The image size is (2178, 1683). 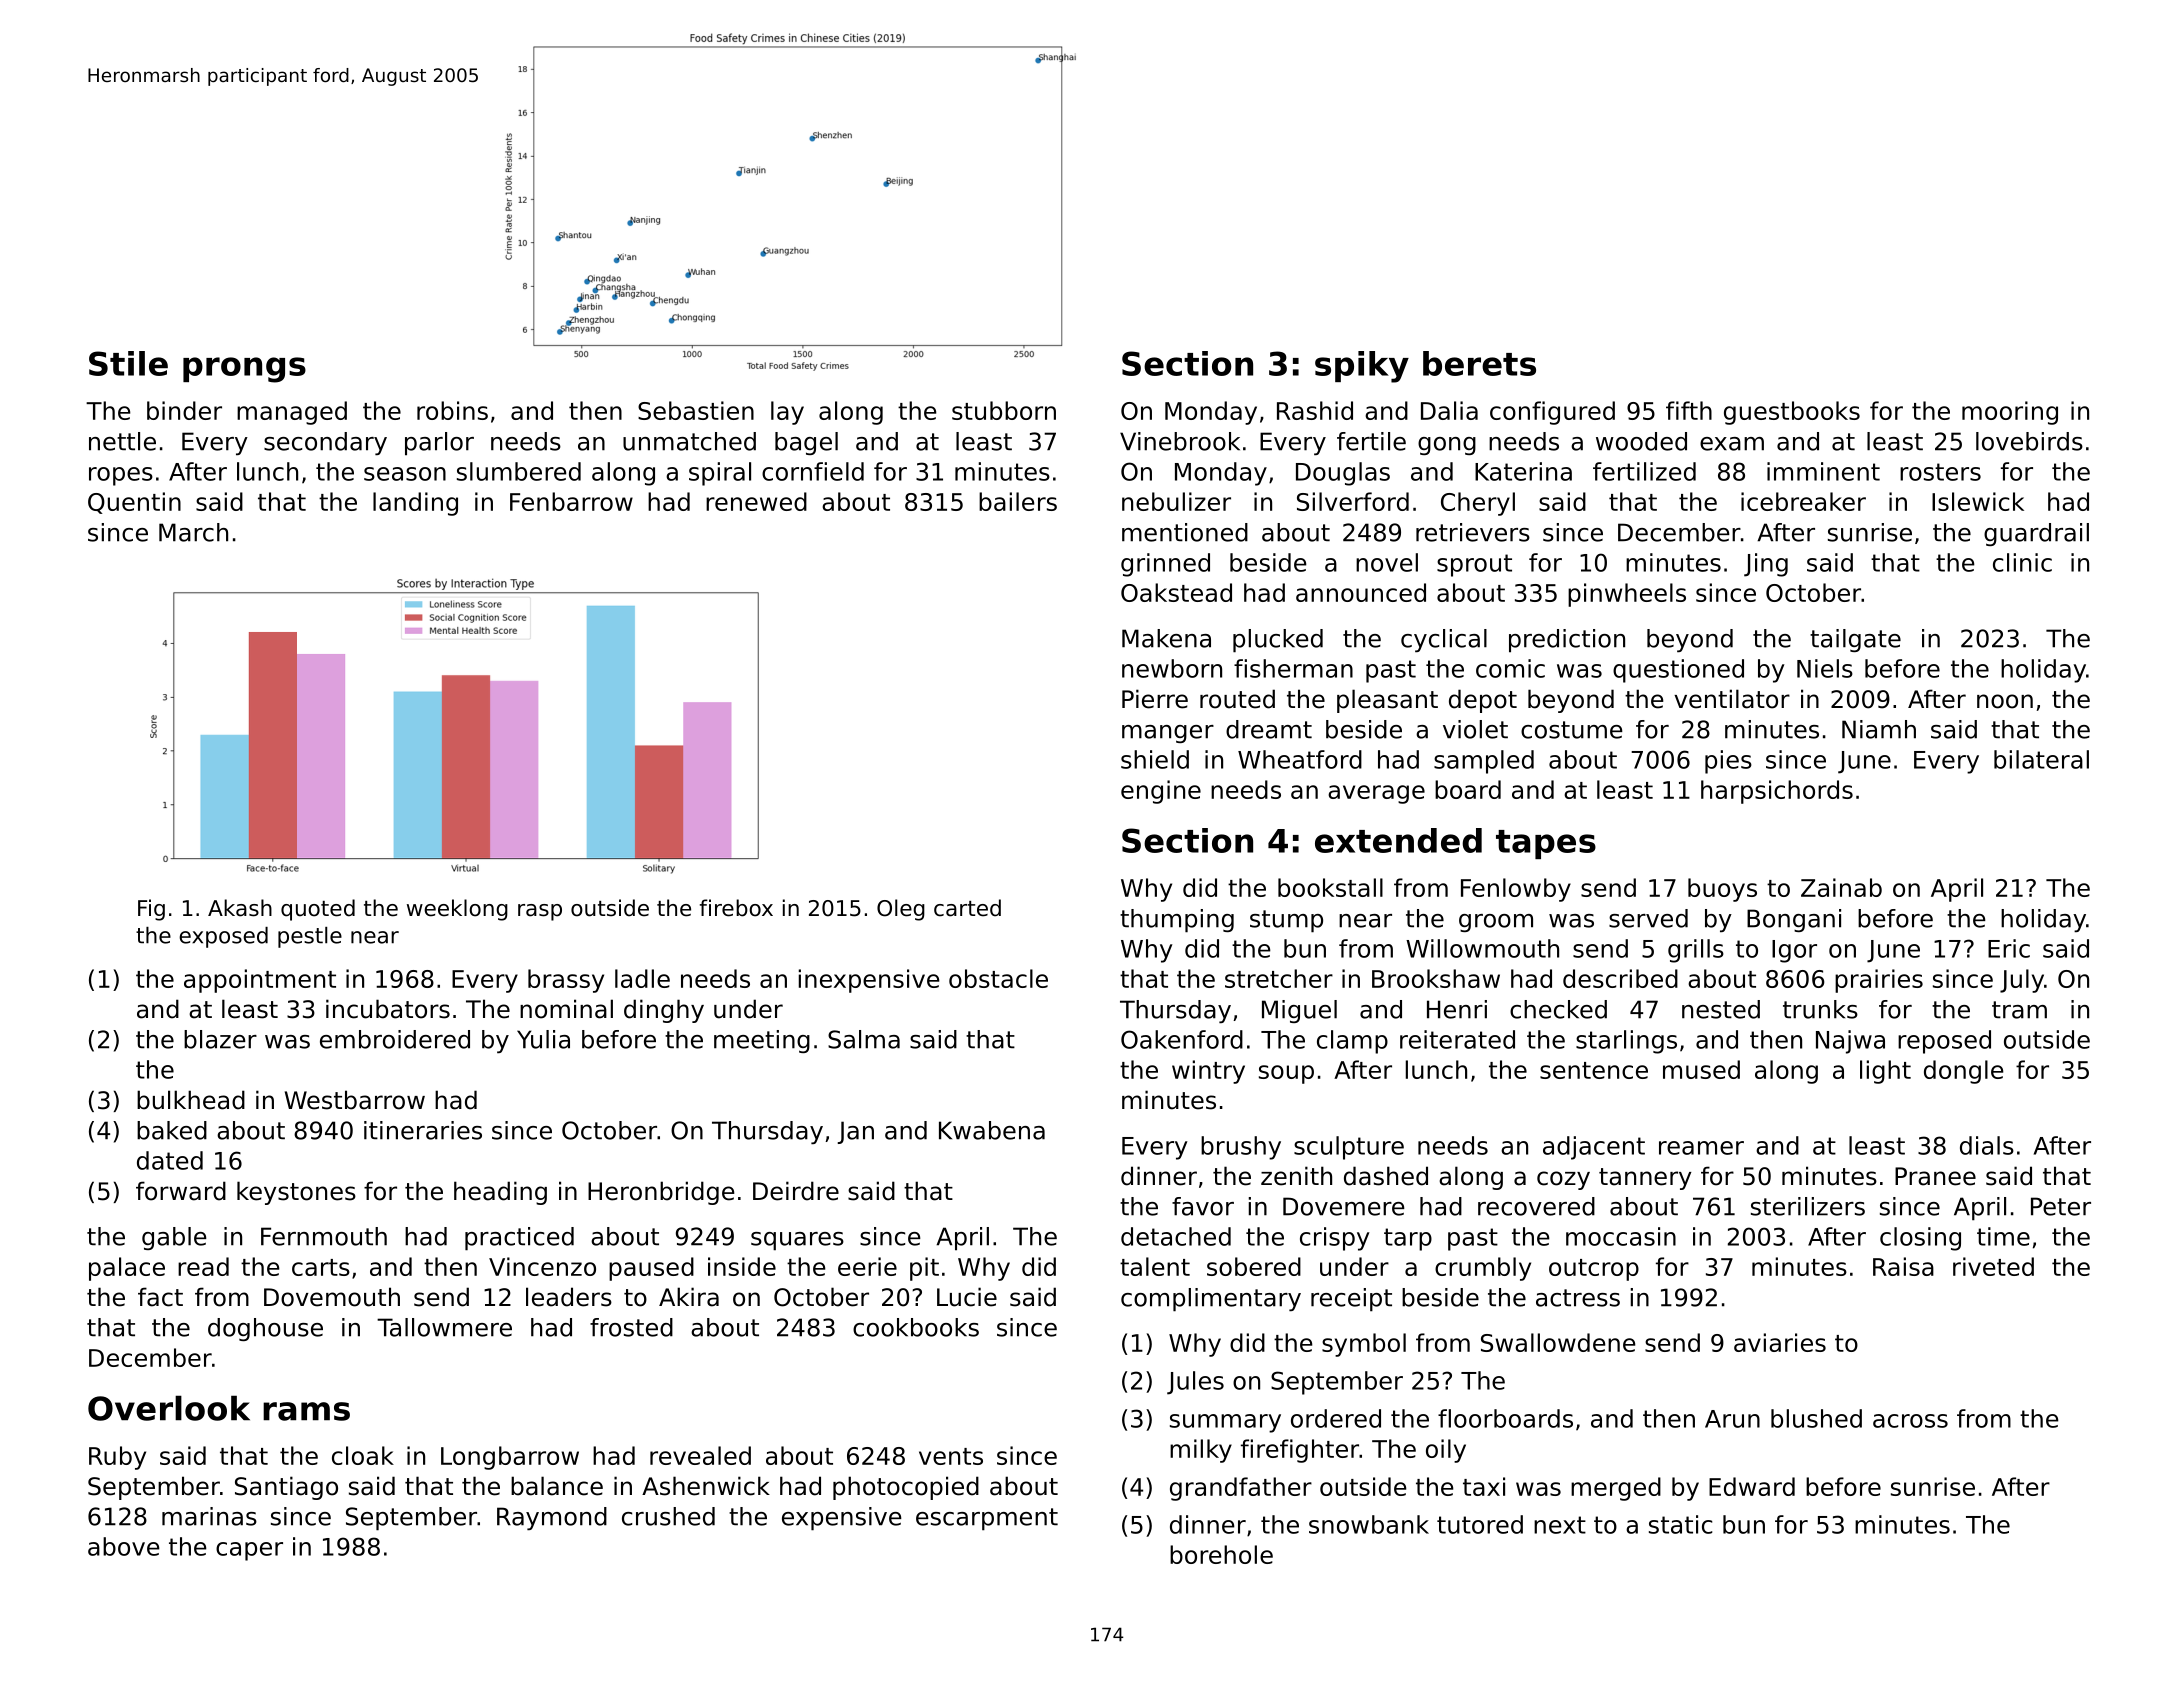 What do you see at coordinates (1993, 1266) in the document?
I see `riveted` at bounding box center [1993, 1266].
